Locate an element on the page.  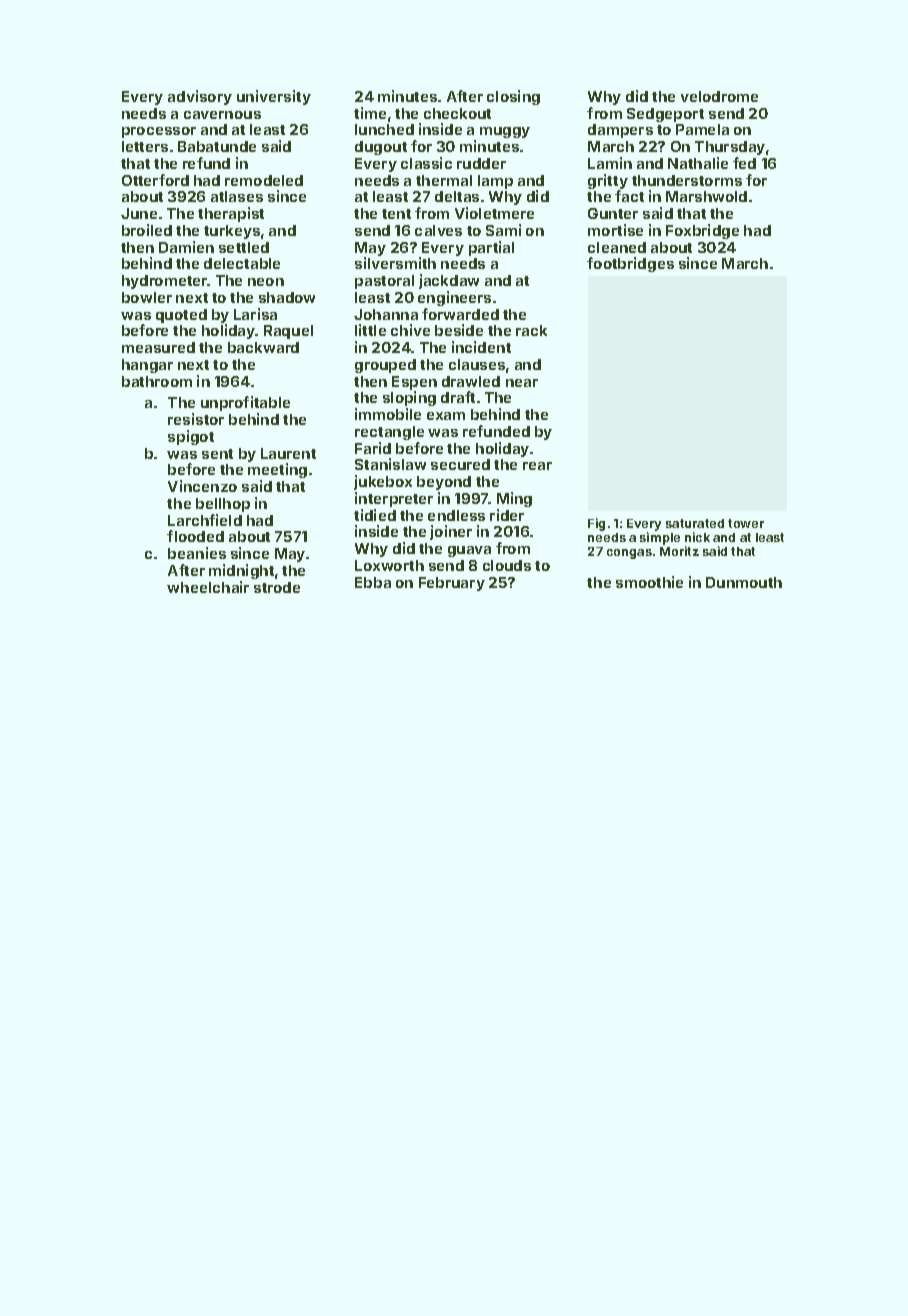
beside is located at coordinates (459, 330).
